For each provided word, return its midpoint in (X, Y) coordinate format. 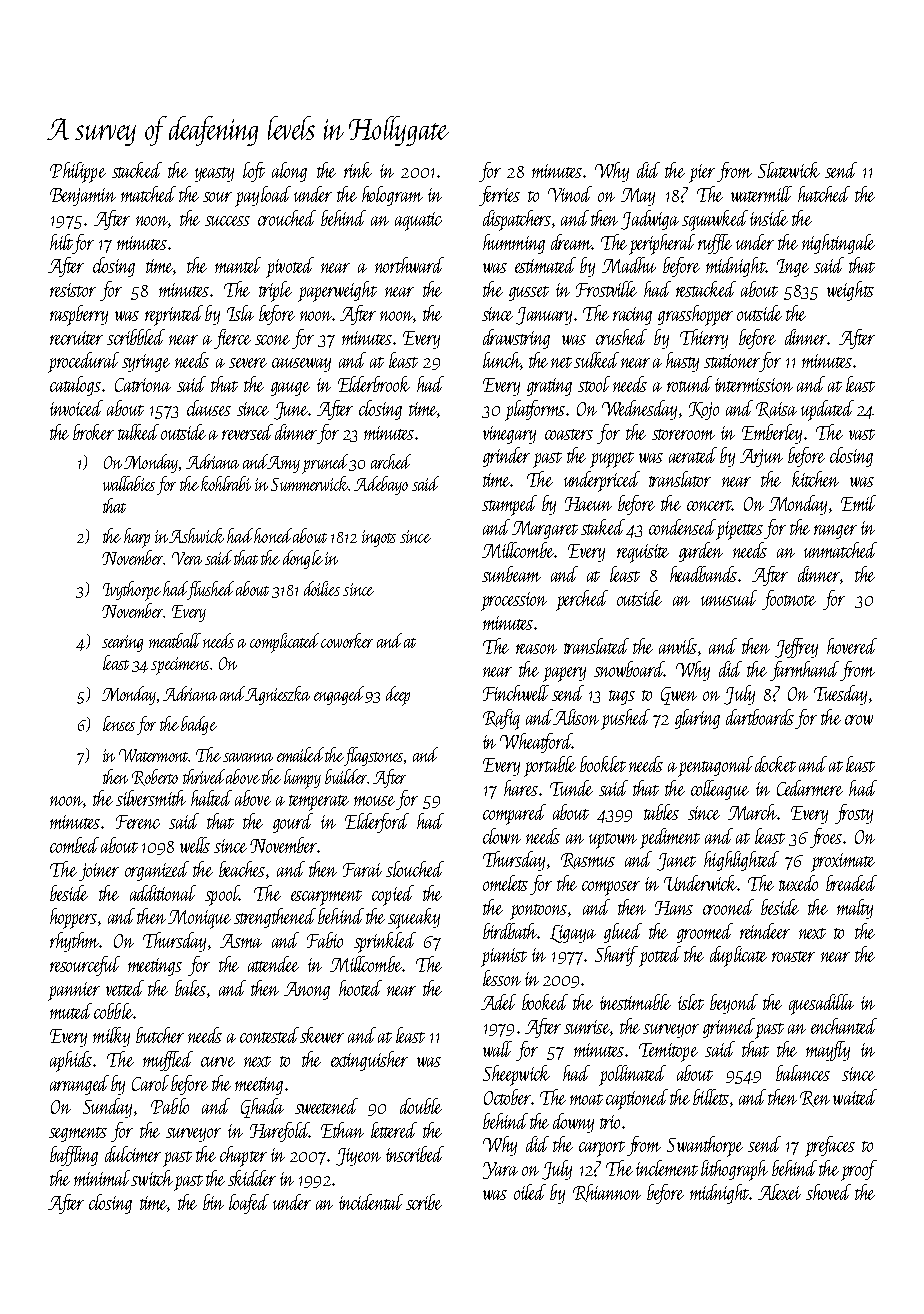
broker (93, 432)
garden (701, 552)
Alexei (779, 1192)
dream (571, 242)
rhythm (74, 942)
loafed (249, 1204)
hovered (852, 646)
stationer (732, 361)
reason (536, 649)
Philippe (78, 172)
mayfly (828, 1051)
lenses (119, 723)
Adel (498, 1002)
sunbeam (511, 574)
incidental (371, 1202)
